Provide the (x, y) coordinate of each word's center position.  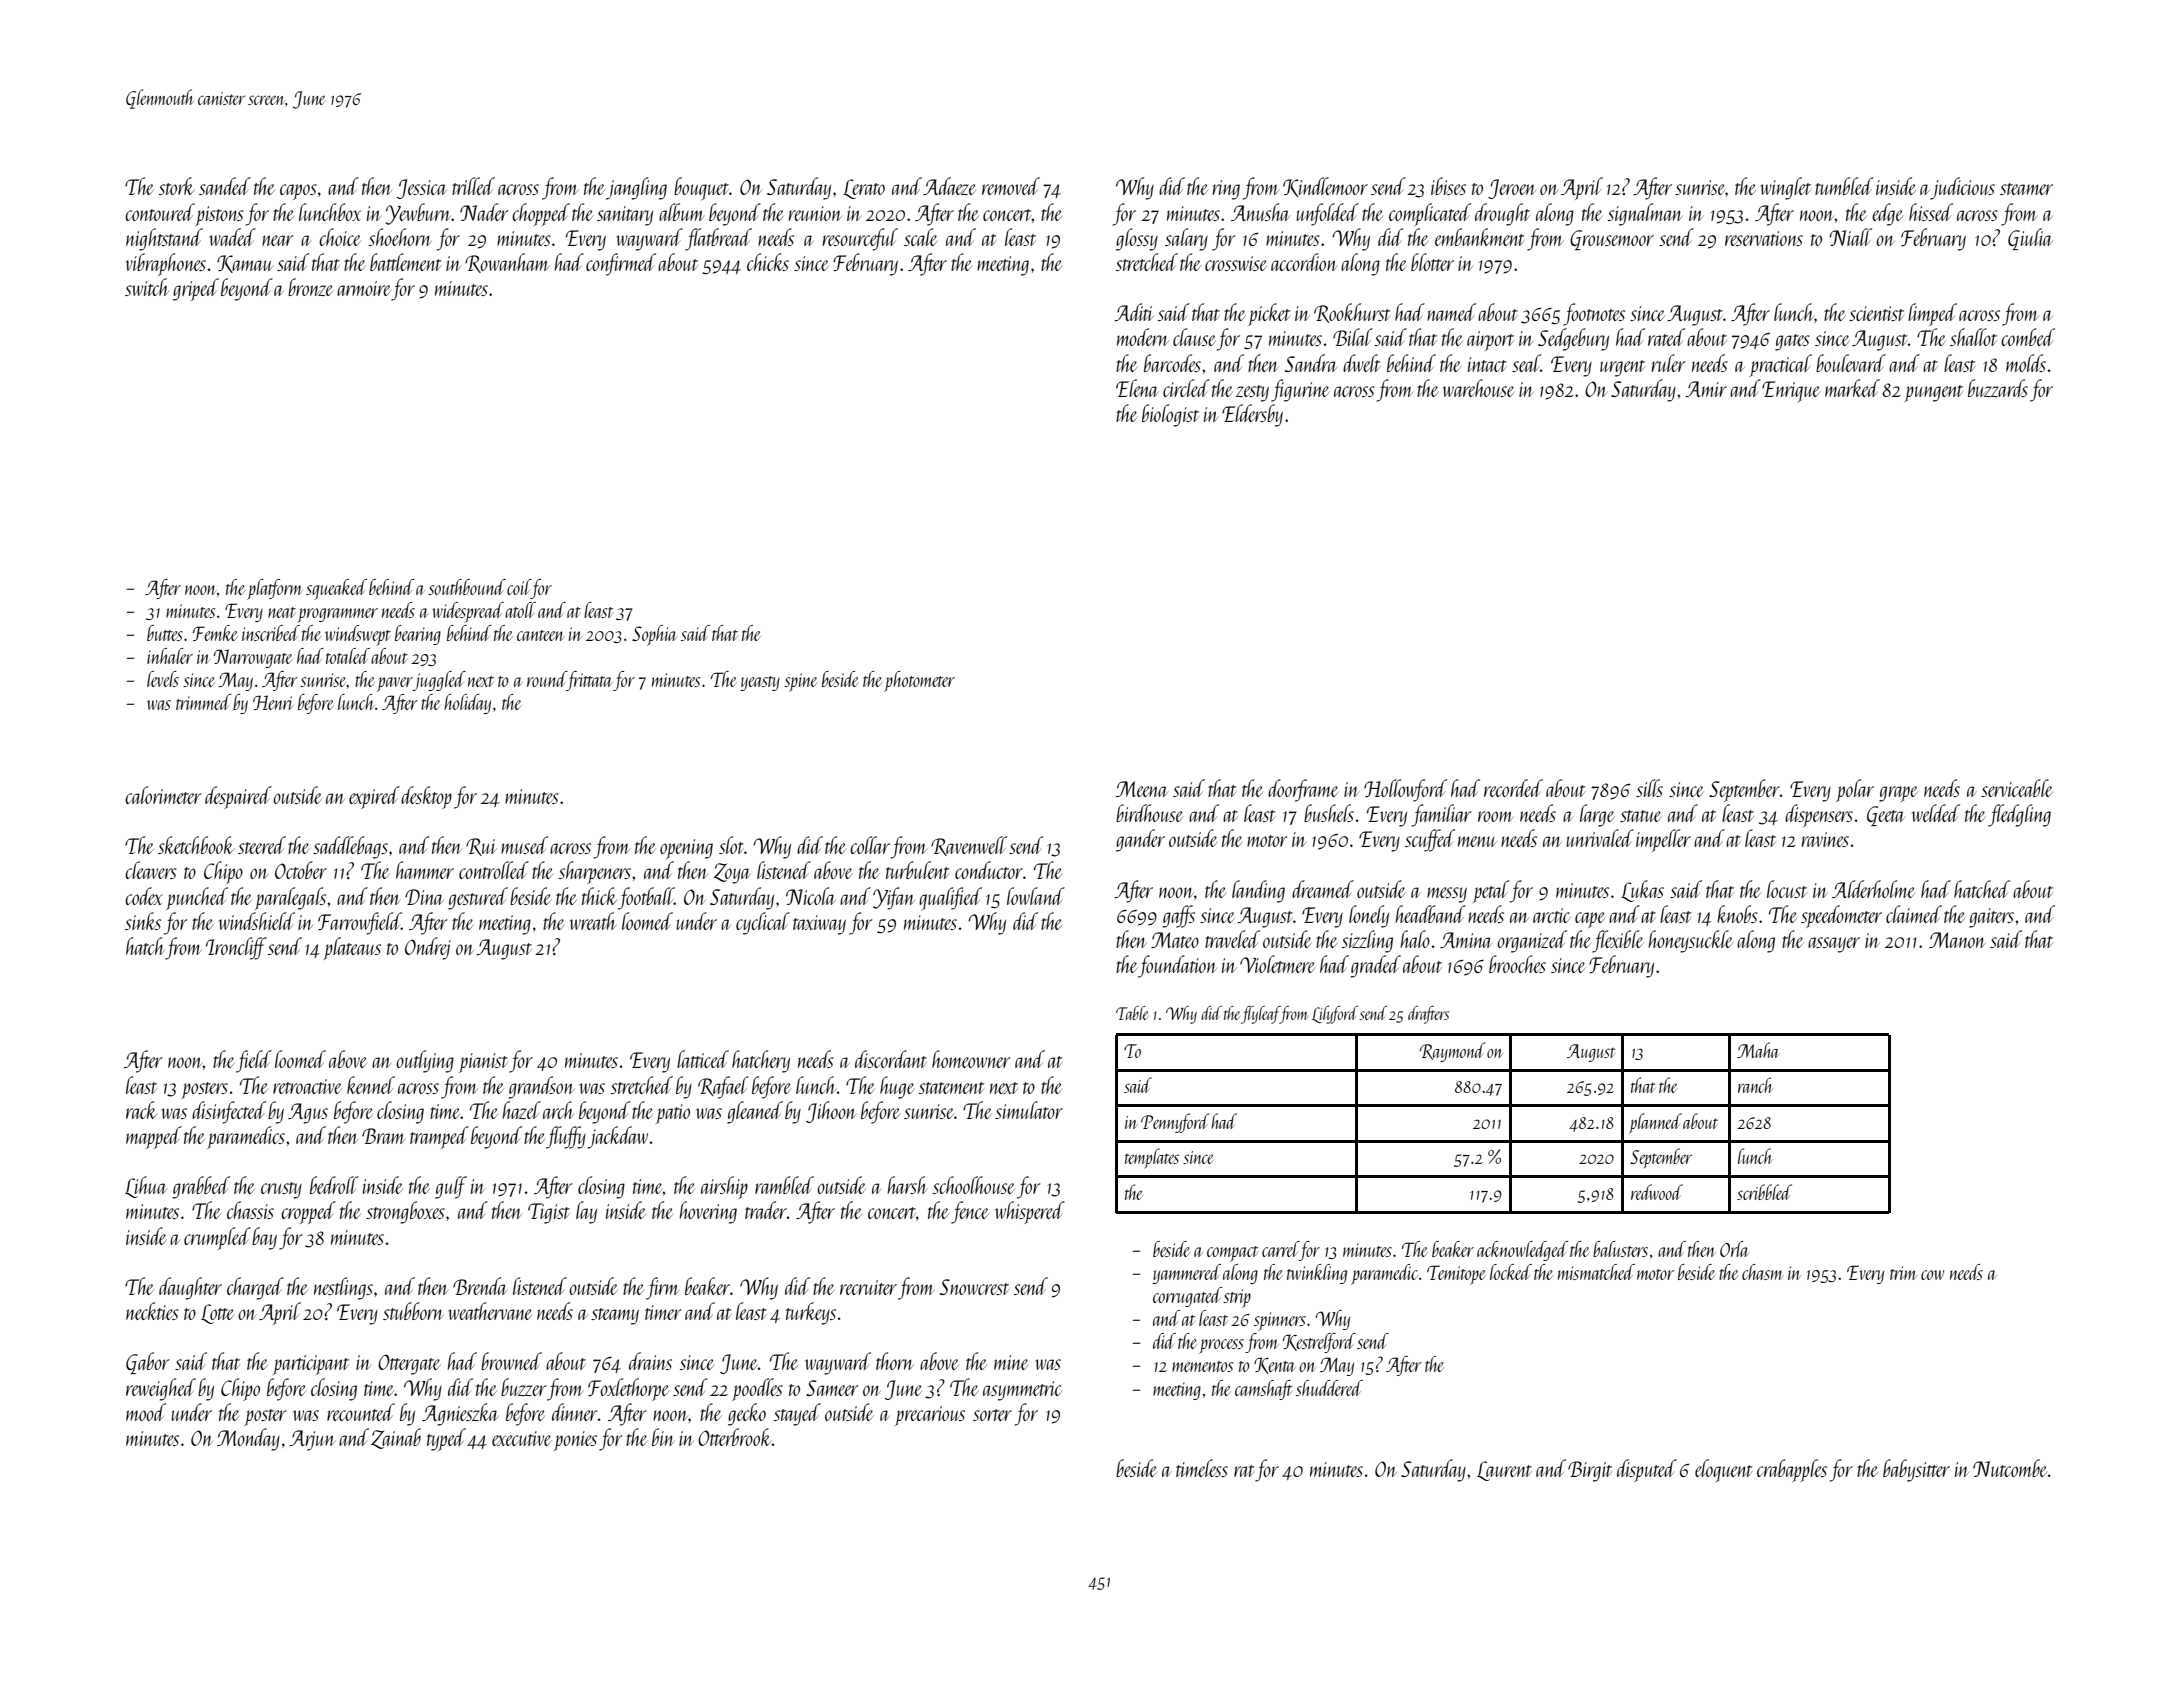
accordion (1304, 262)
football (646, 898)
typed (446, 1439)
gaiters (1991, 918)
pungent (1933, 393)
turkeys (811, 1313)
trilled (473, 186)
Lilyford (1335, 1015)
